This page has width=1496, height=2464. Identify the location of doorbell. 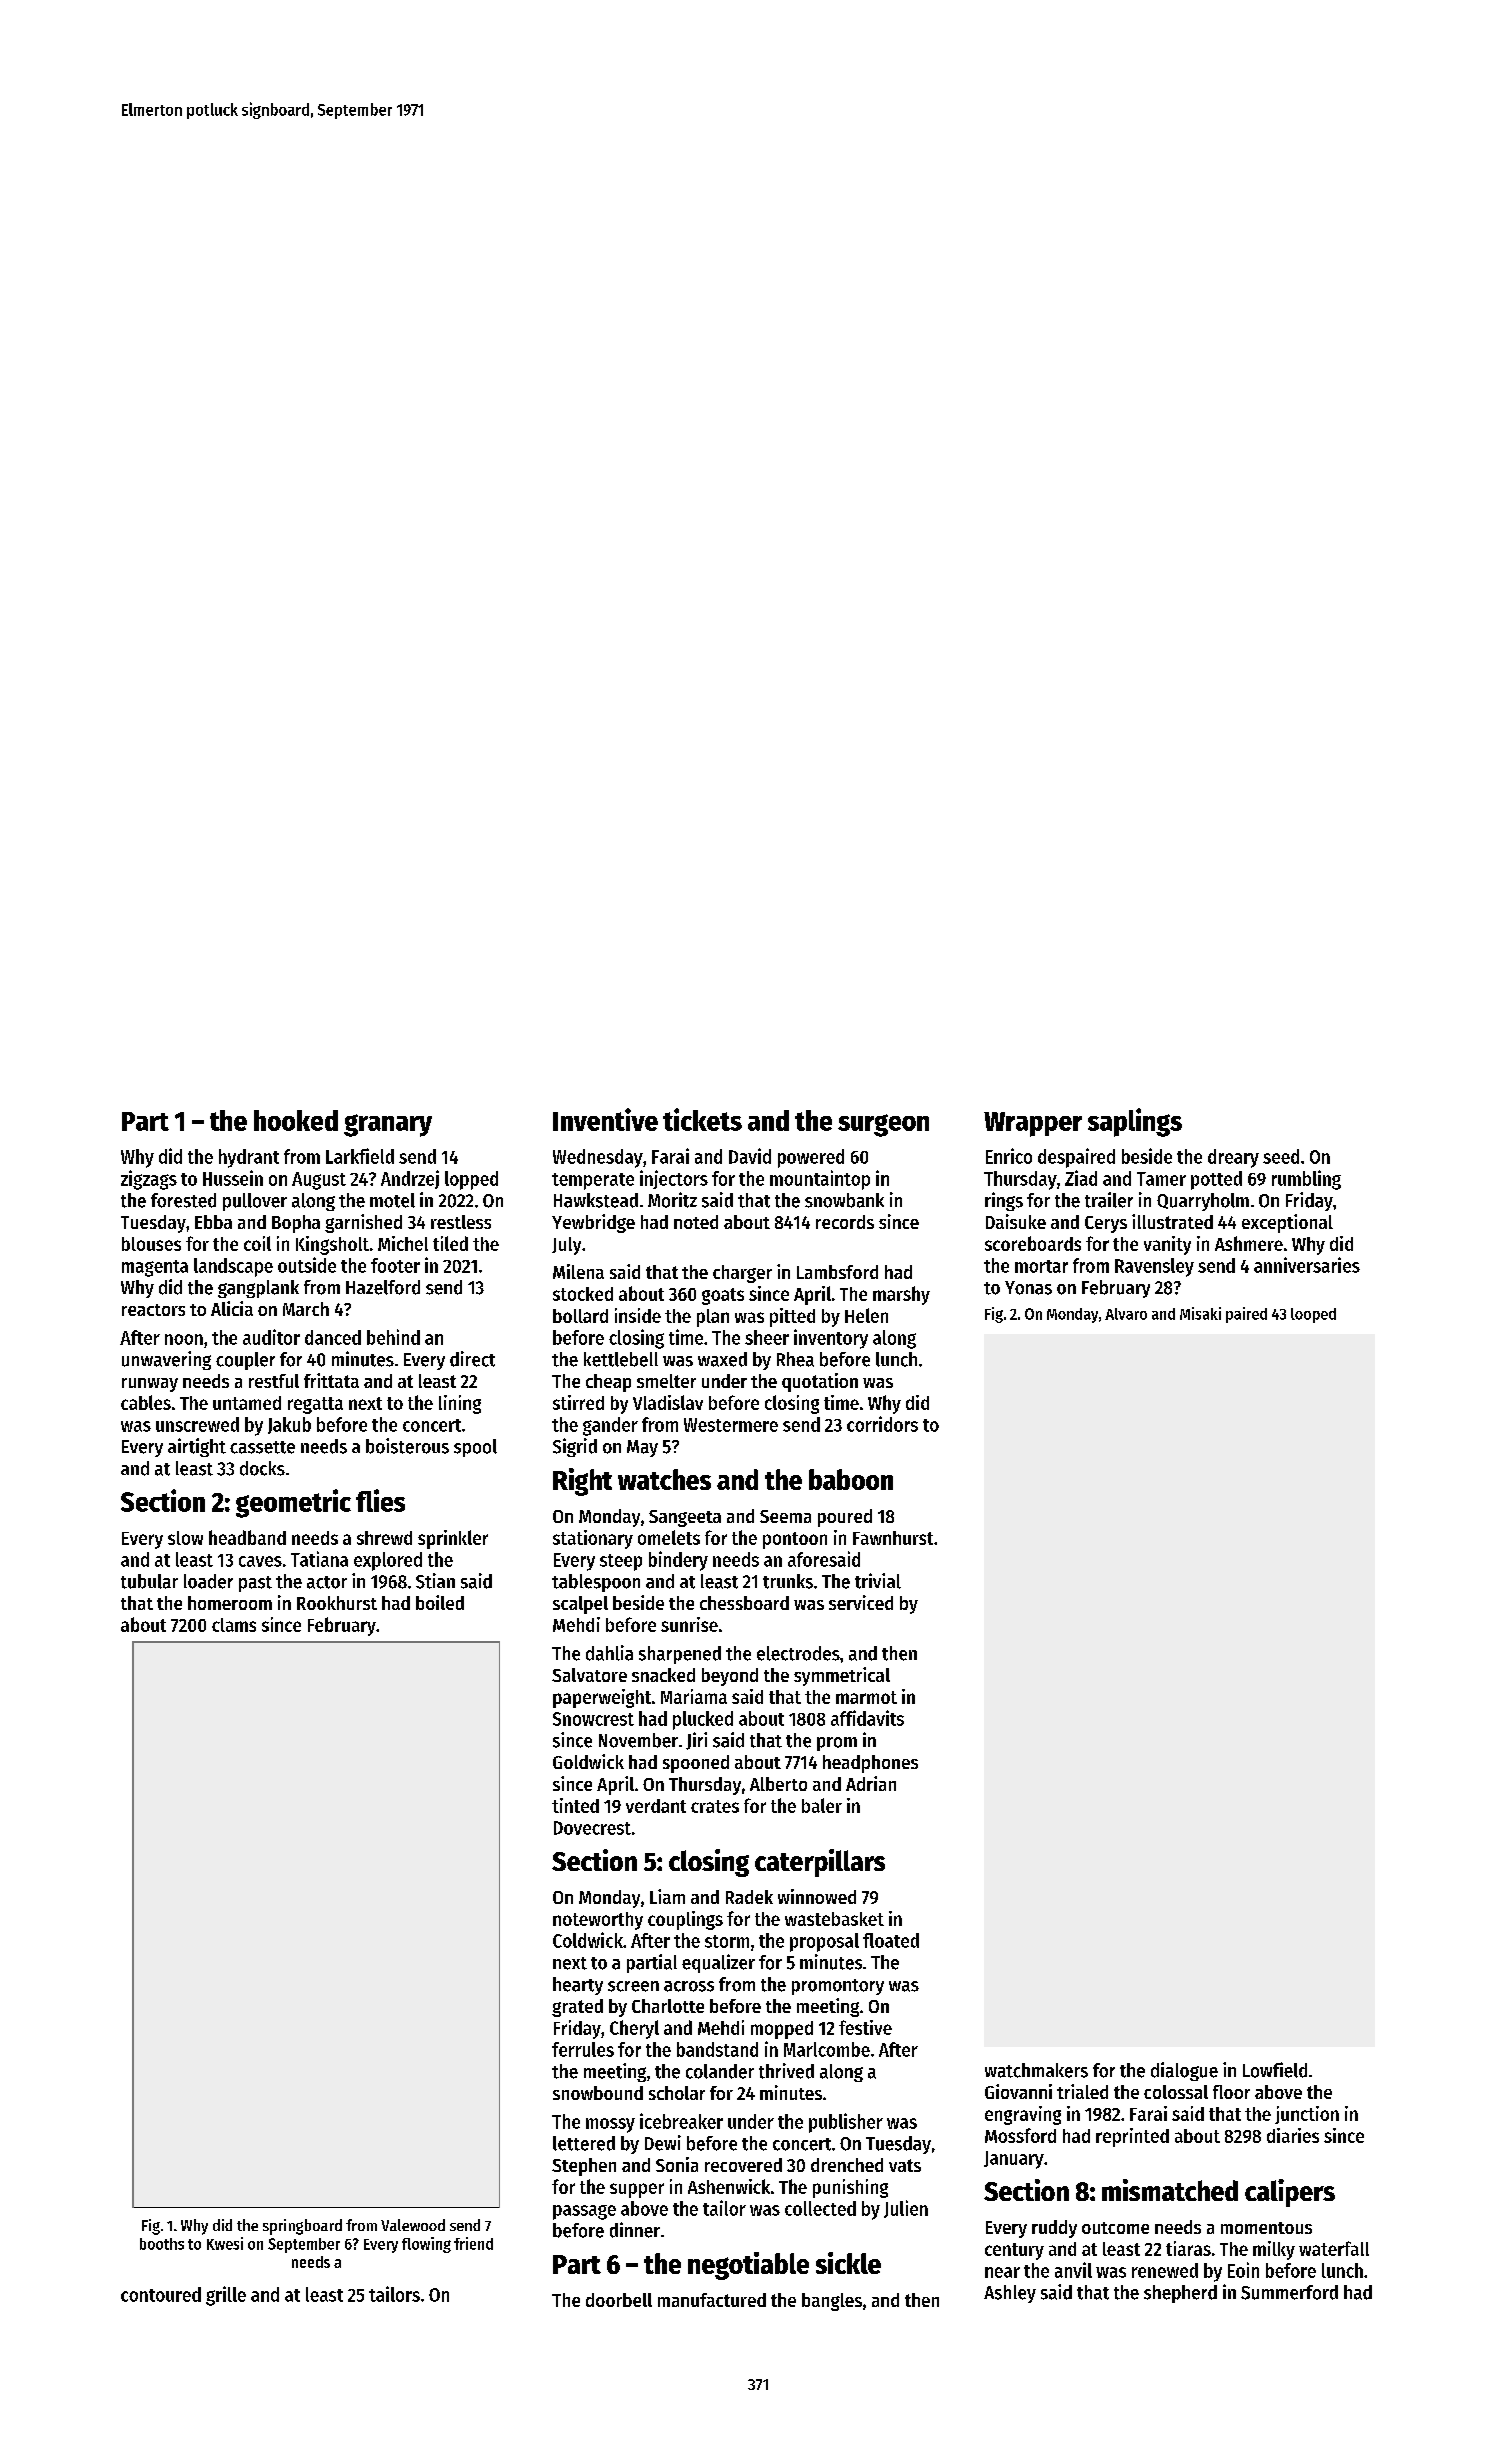
(619, 2300).
